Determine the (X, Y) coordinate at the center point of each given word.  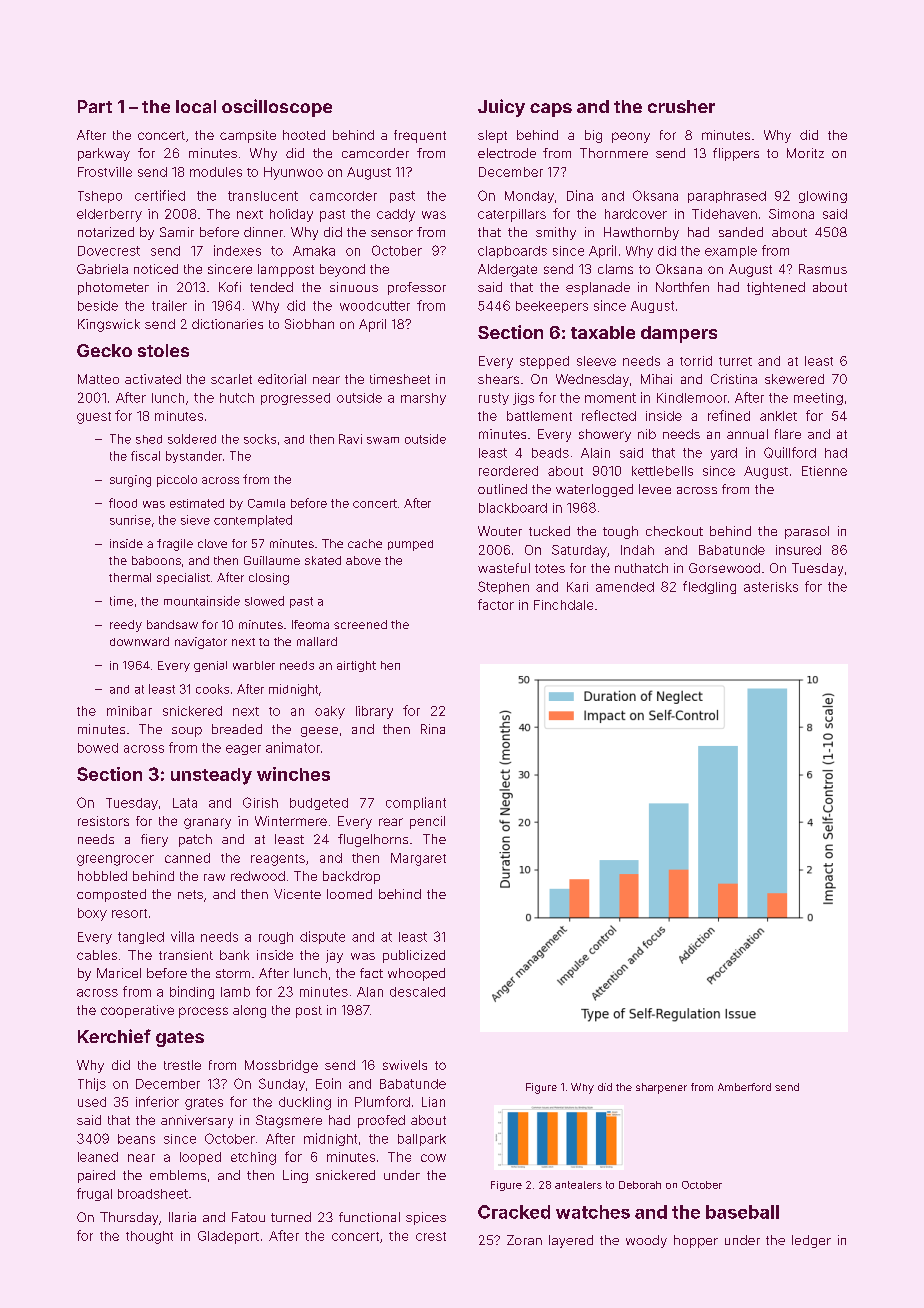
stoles (163, 350)
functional (369, 1217)
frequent (420, 136)
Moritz (805, 153)
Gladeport (228, 1237)
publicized (414, 956)
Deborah (640, 1185)
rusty (494, 399)
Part (95, 106)
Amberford (744, 1087)
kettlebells (662, 471)
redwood (258, 876)
